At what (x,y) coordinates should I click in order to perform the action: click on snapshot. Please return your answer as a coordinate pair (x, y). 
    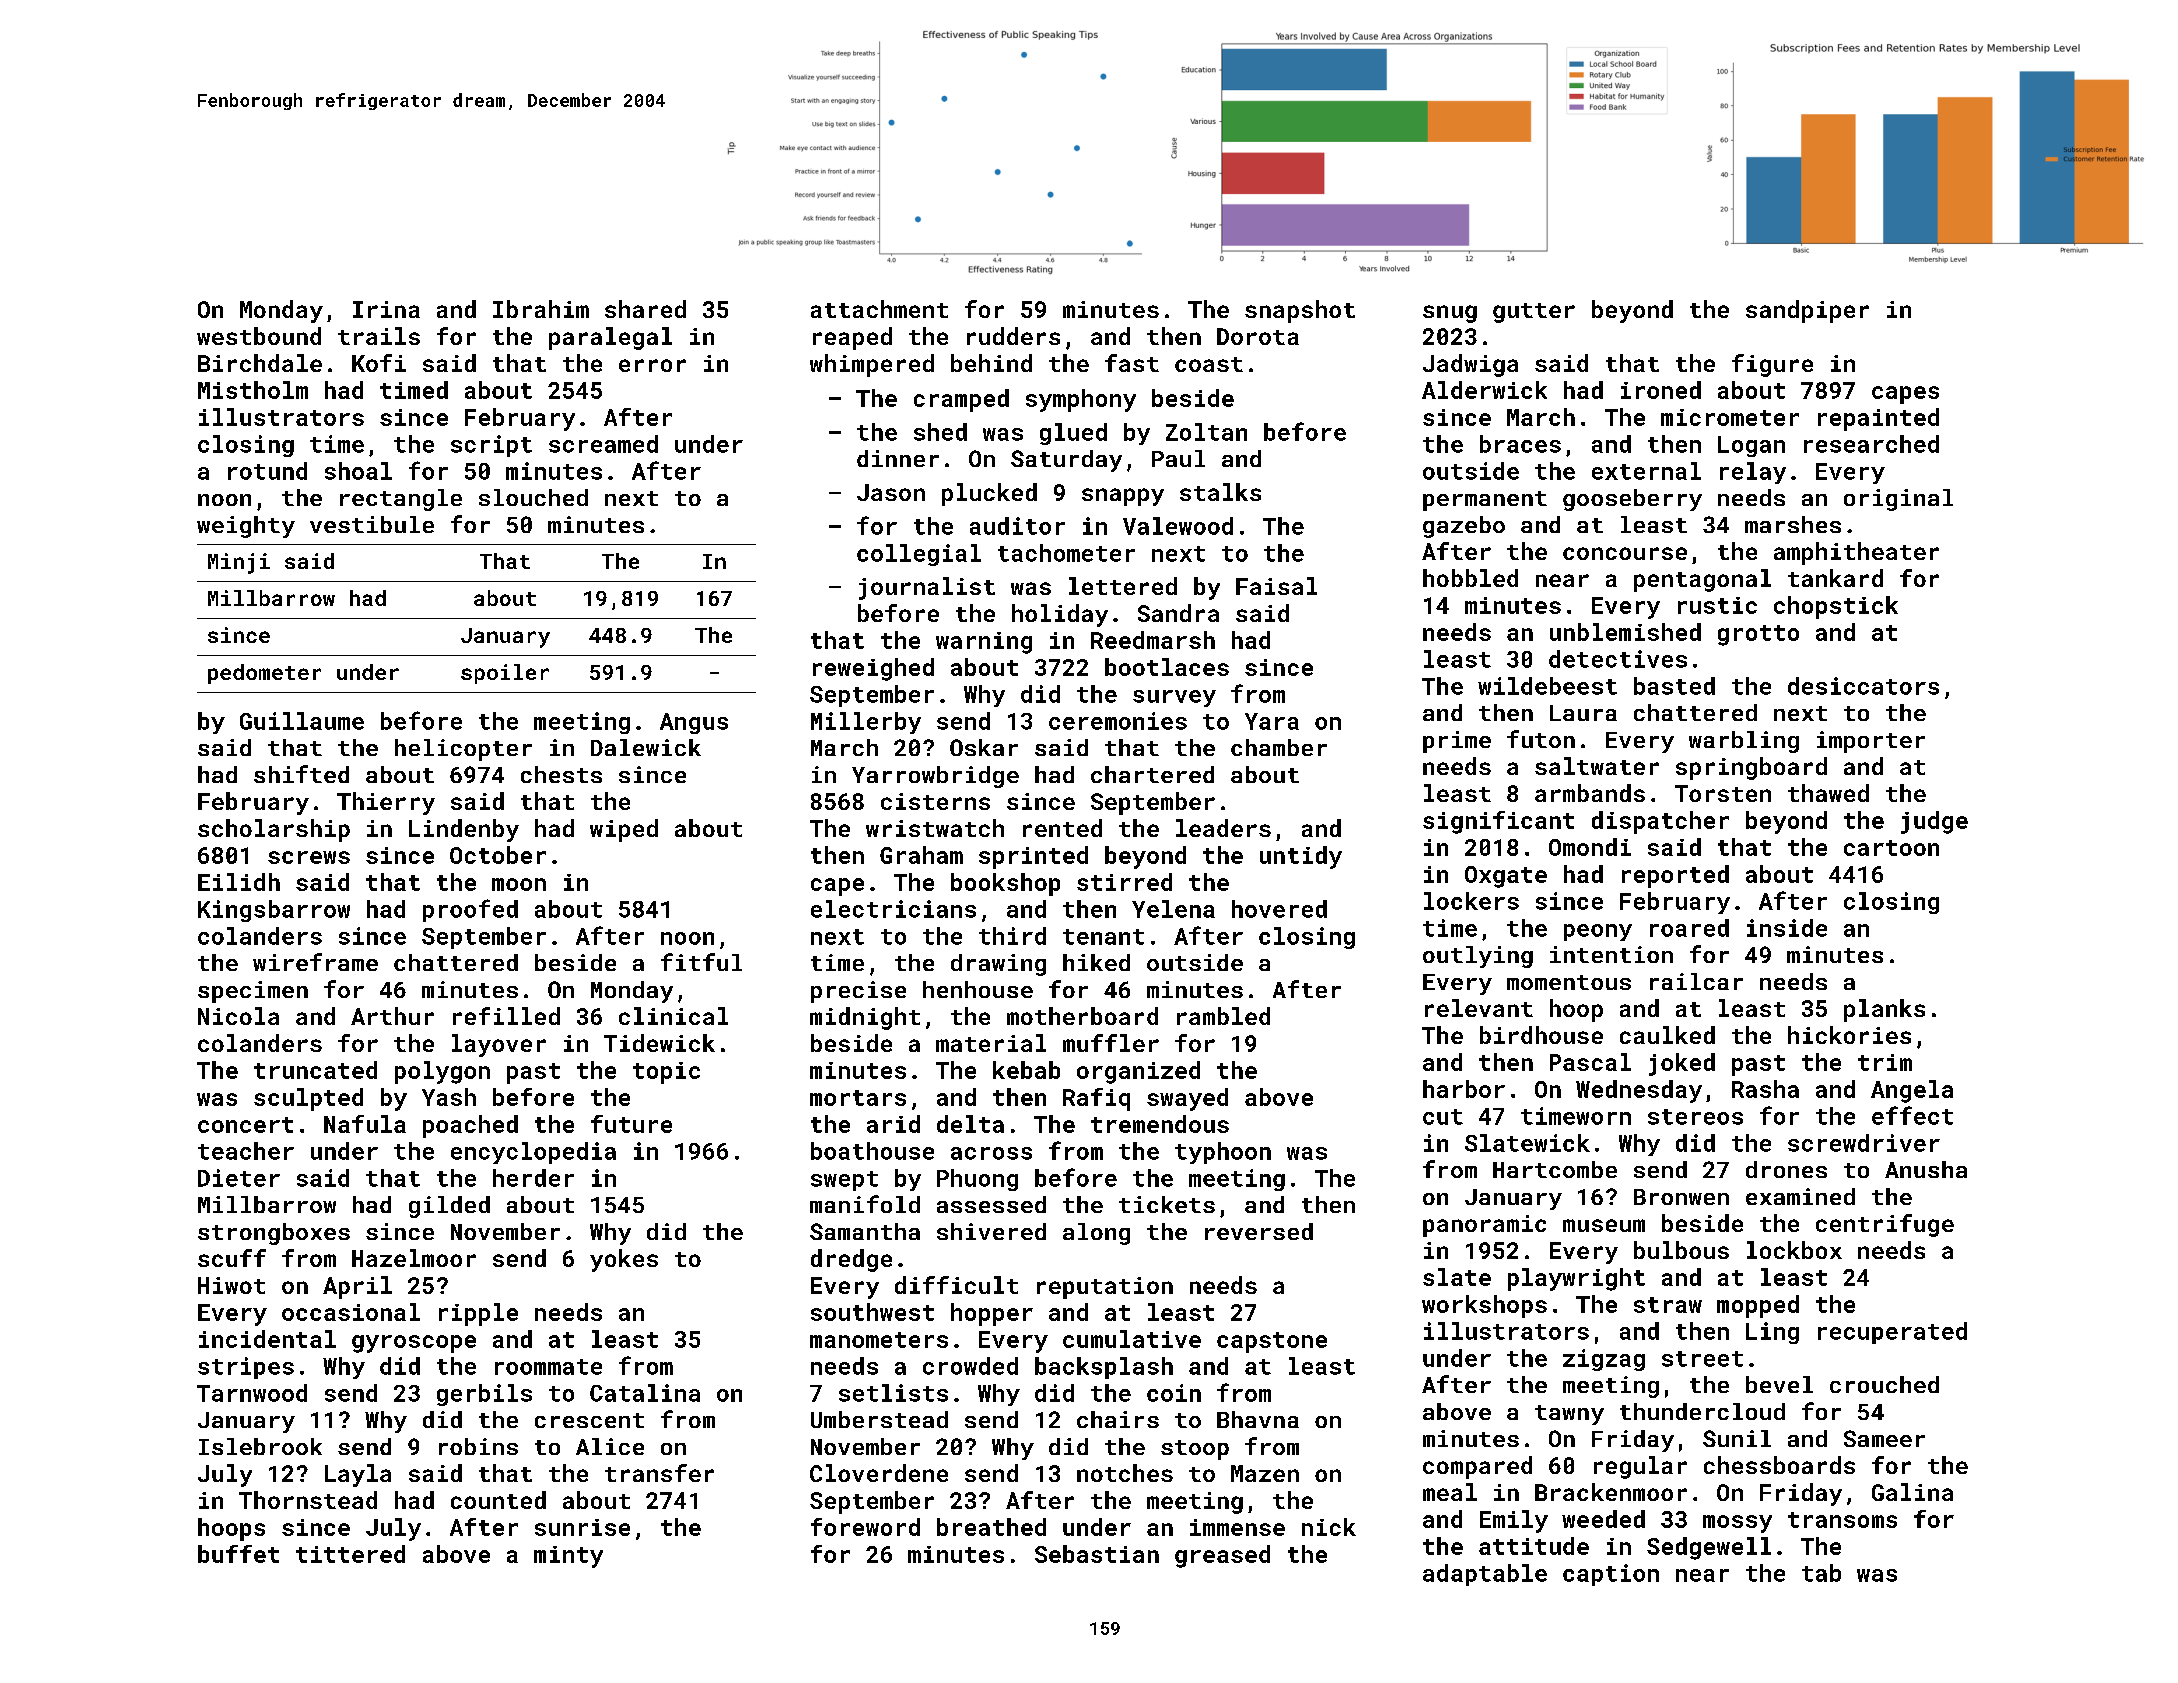
    Looking at the image, I should click on (1300, 311).
